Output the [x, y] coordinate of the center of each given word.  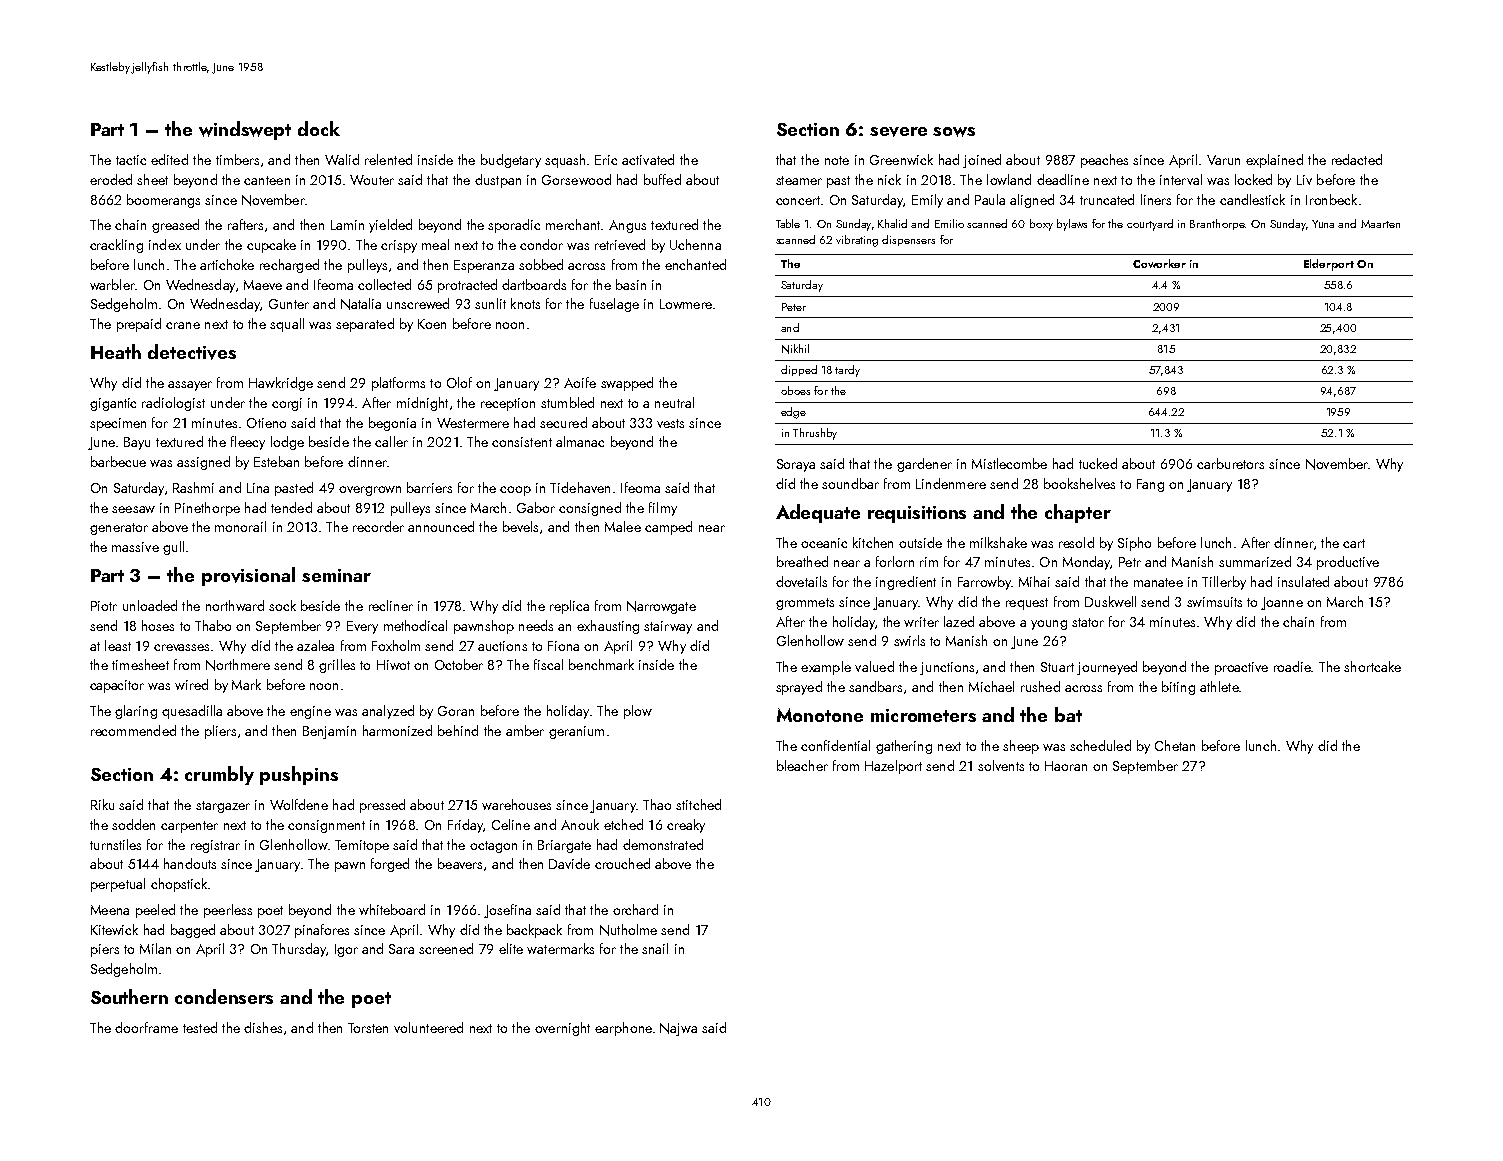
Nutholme [628, 930]
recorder [378, 526]
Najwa [678, 1029]
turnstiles [115, 844]
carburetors [1230, 463]
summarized [1255, 561]
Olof [459, 382]
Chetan [1175, 745]
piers [105, 950]
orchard [635, 909]
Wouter [372, 180]
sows [954, 132]
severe [898, 132]
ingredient [906, 583]
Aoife [580, 382]
